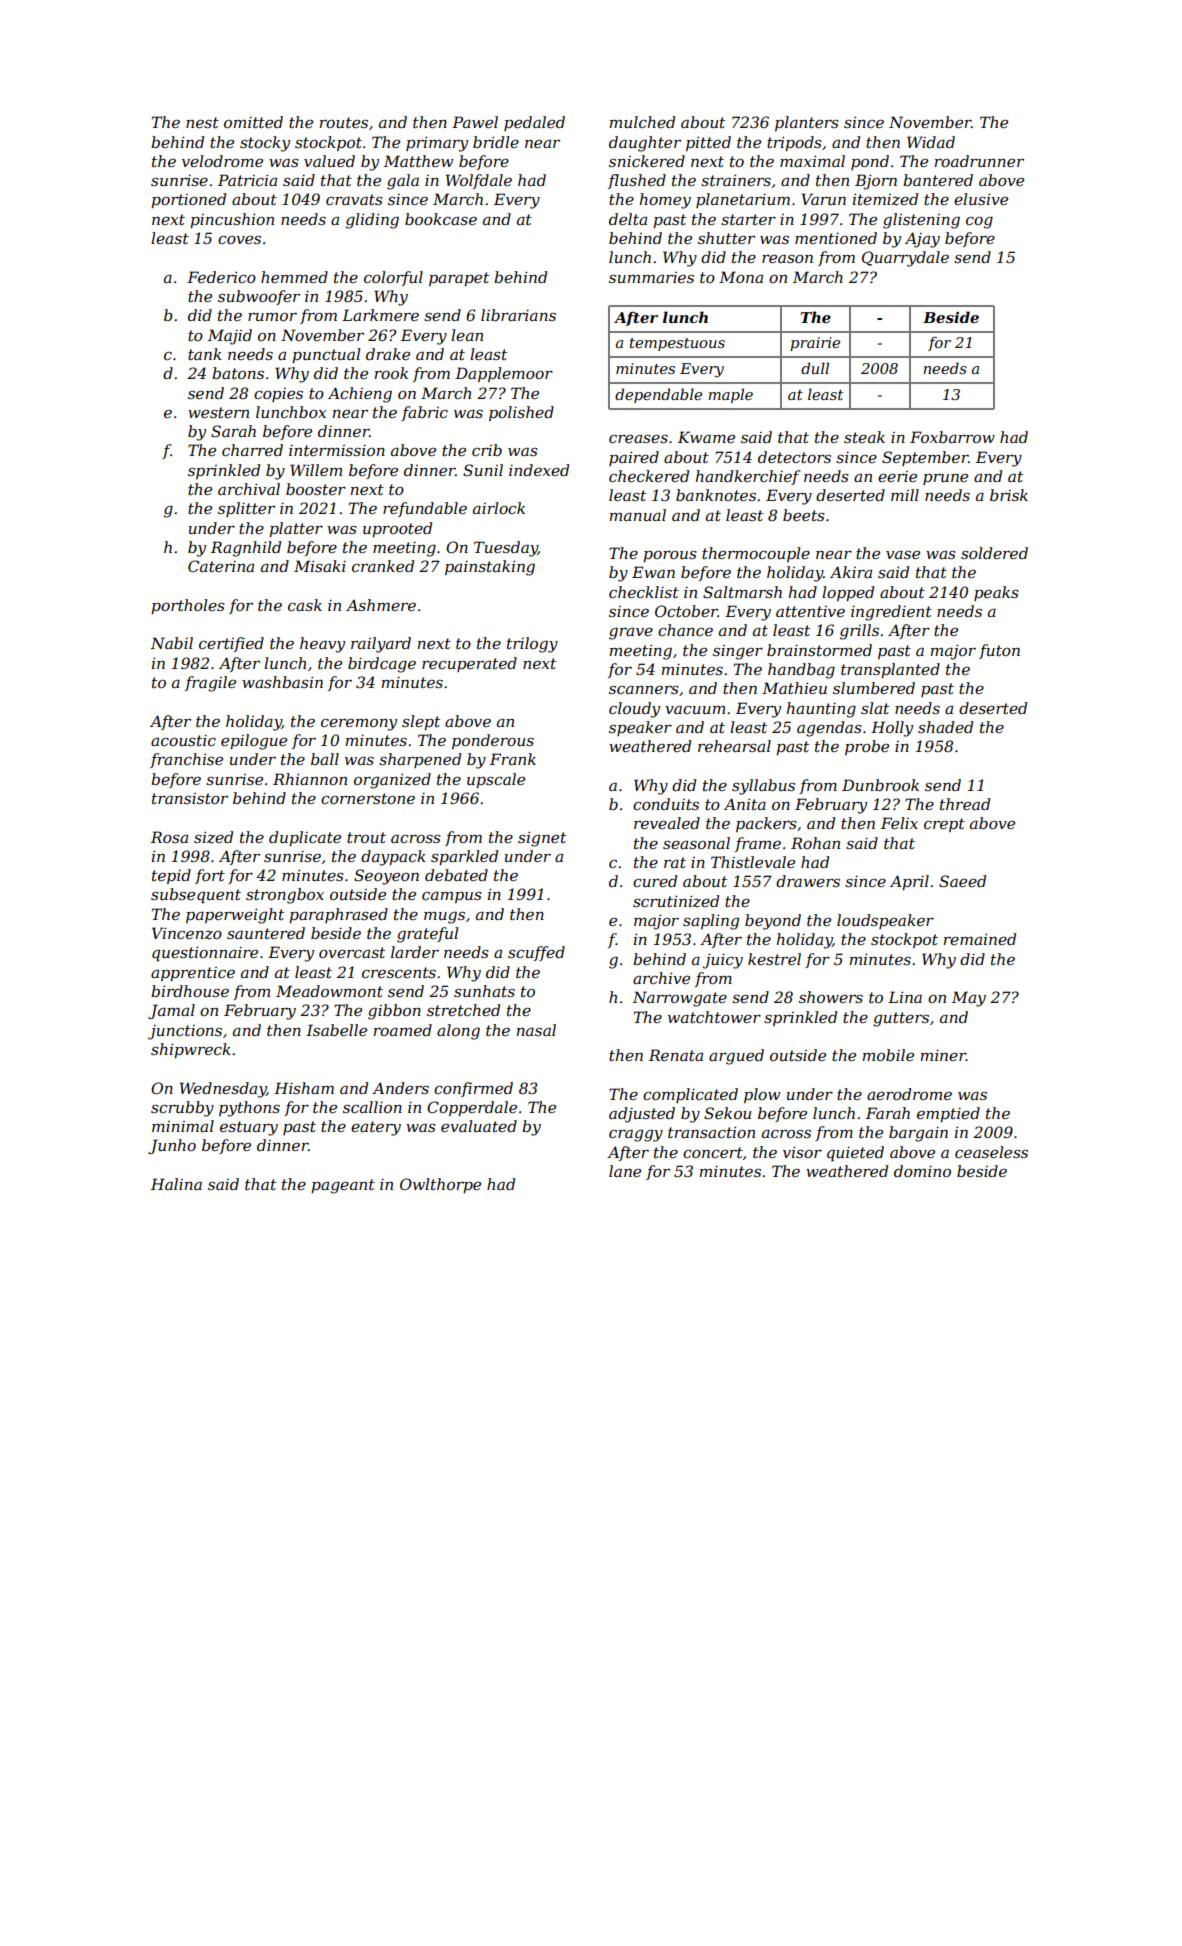 The width and height of the page is (1182, 1946). I want to click on mentioned, so click(836, 238).
